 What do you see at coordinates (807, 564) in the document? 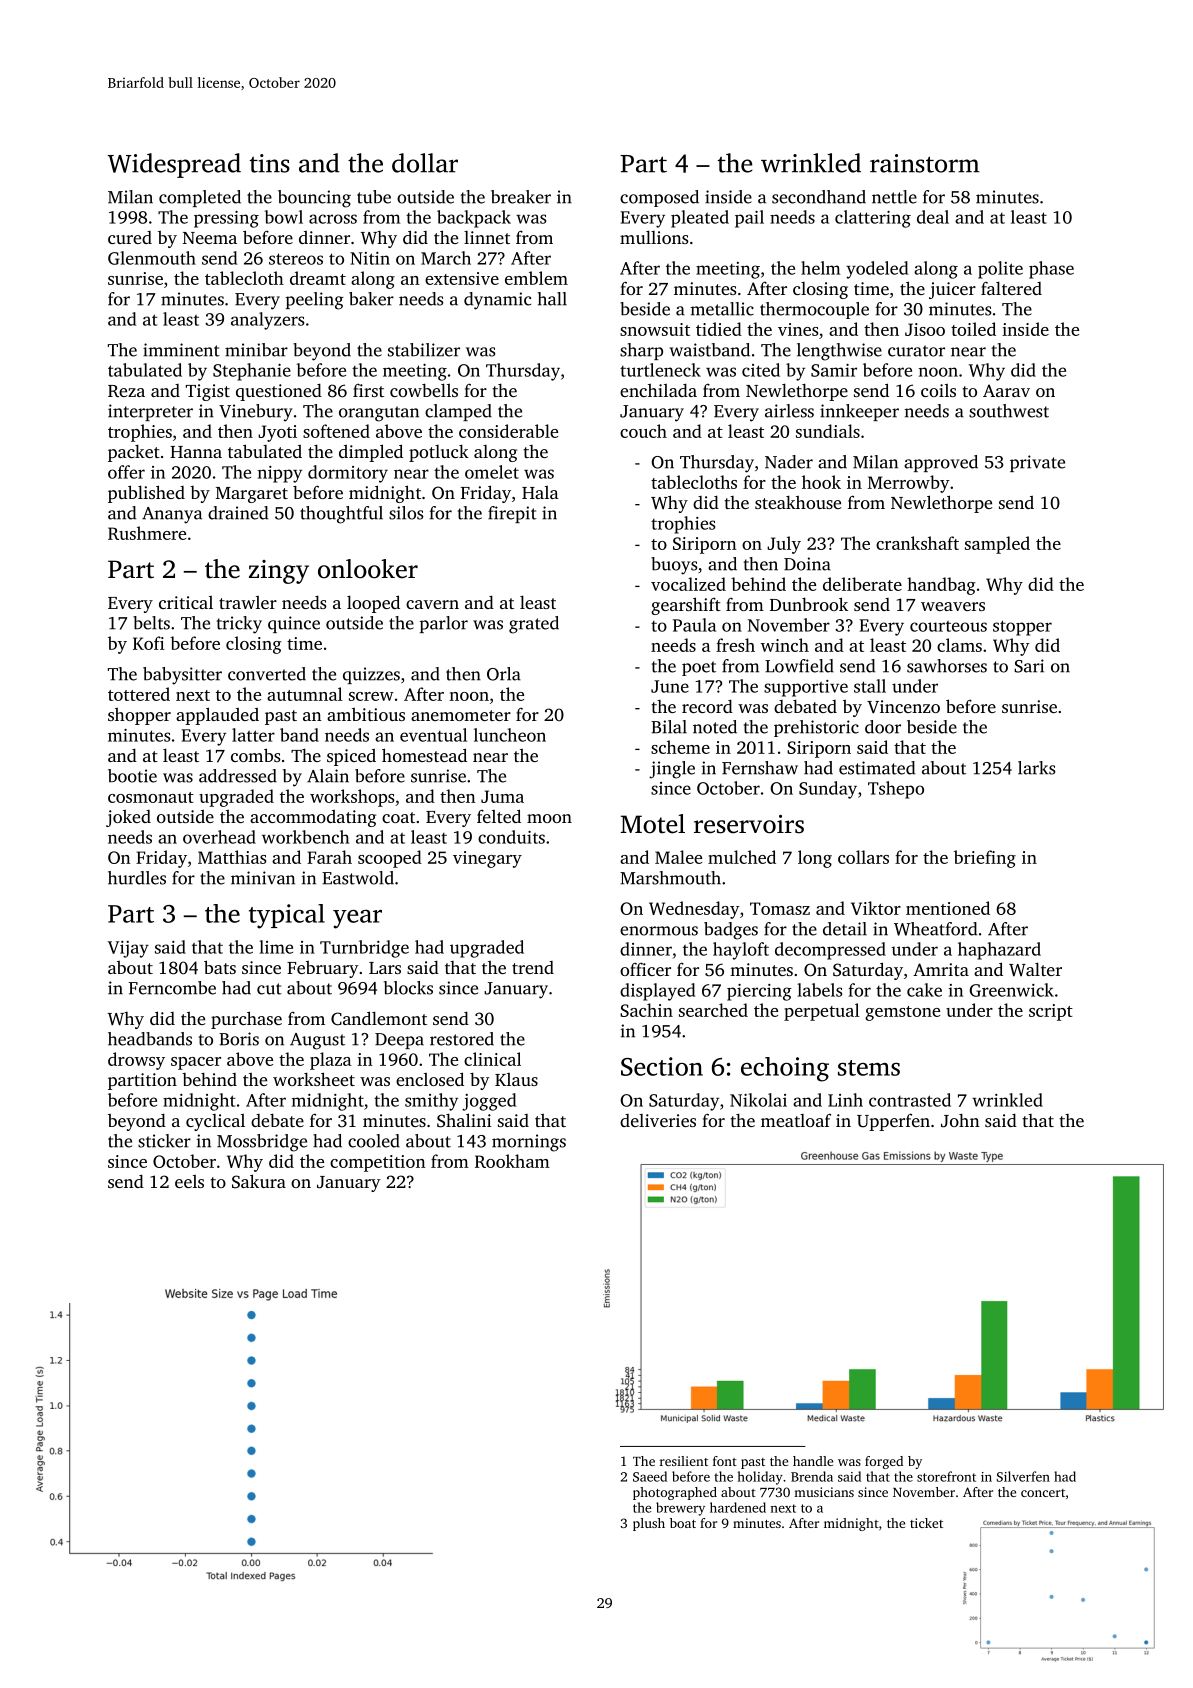
I see `Doina` at bounding box center [807, 564].
